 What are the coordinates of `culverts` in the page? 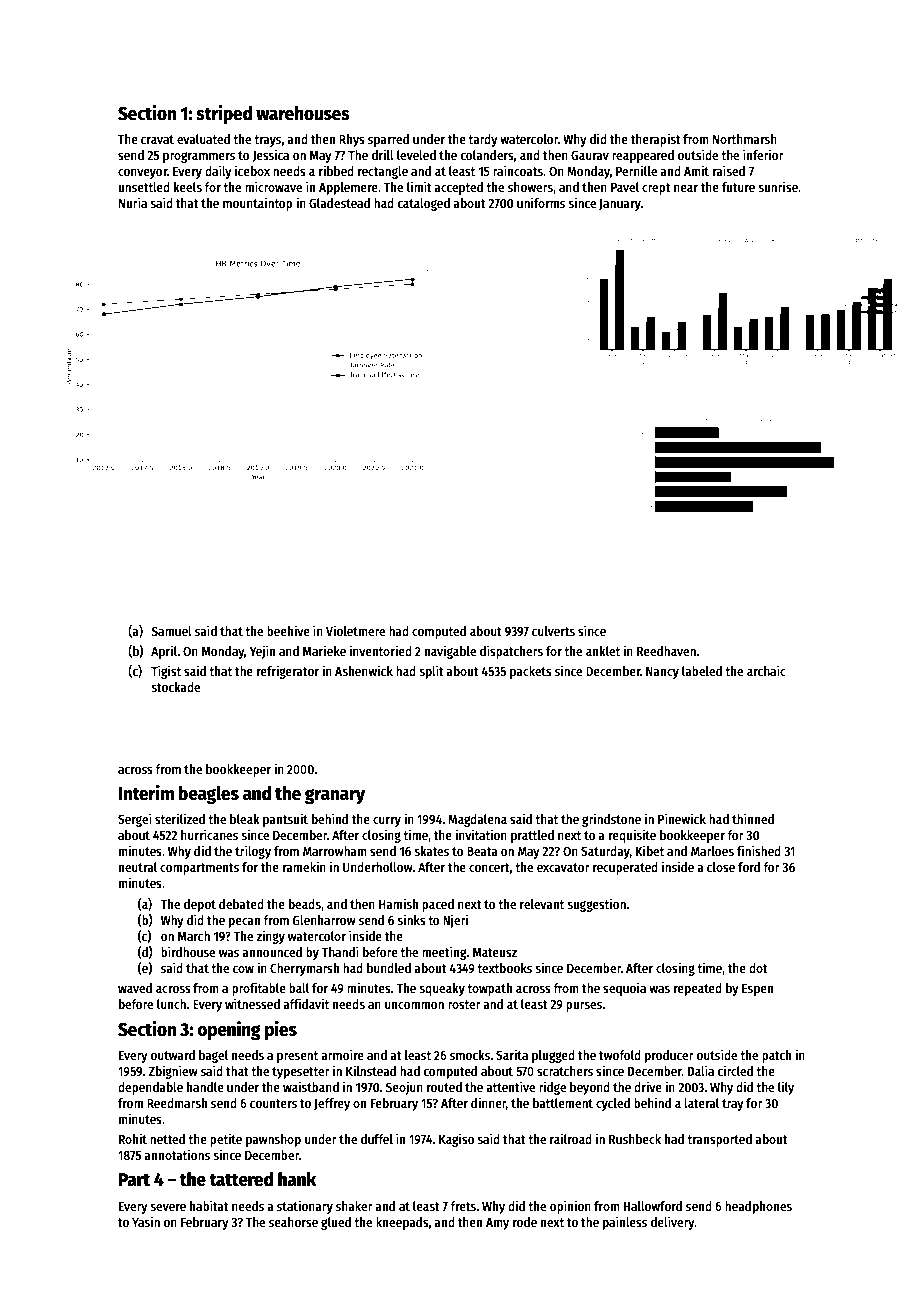 It's located at (553, 631).
